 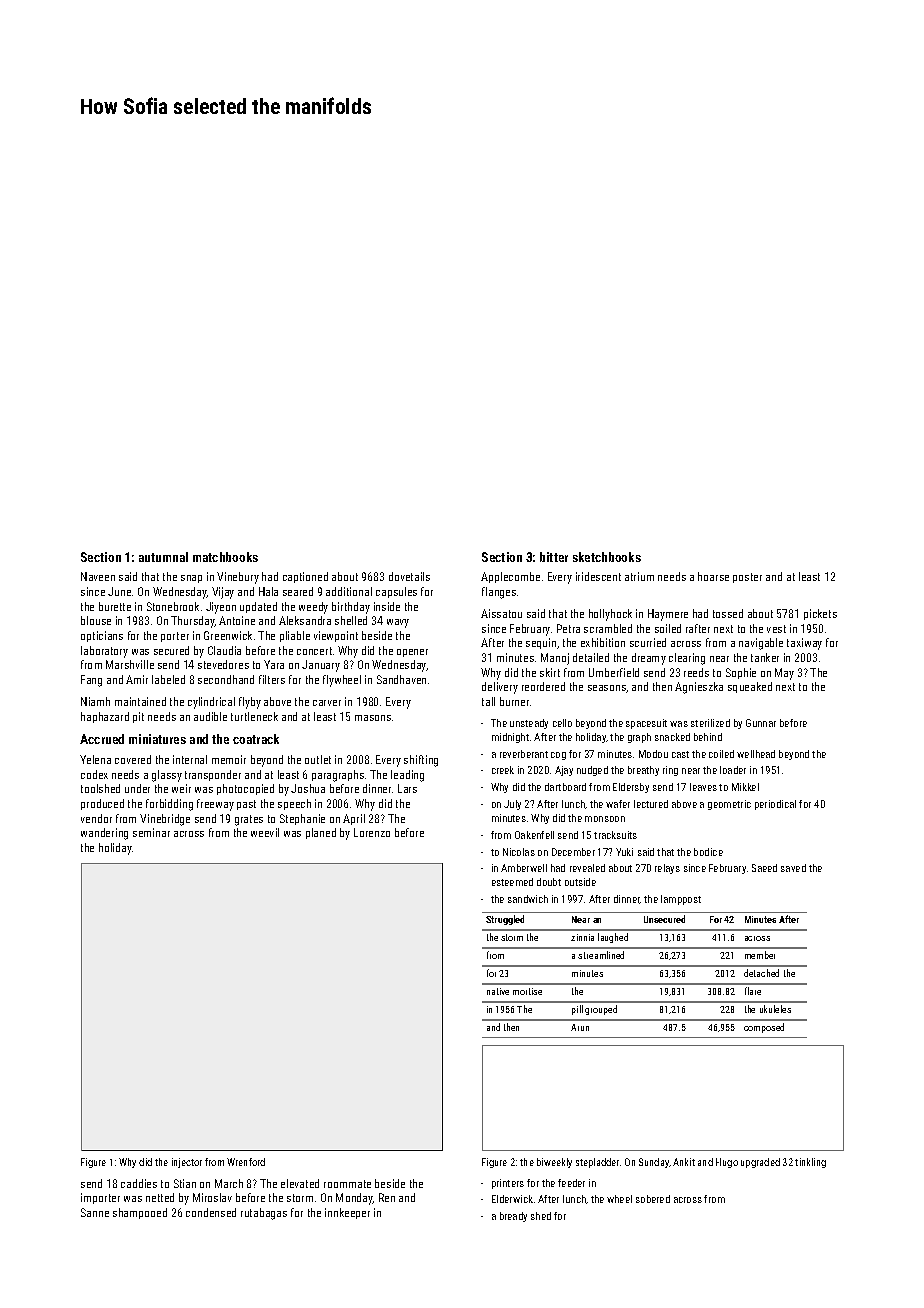 What do you see at coordinates (498, 991) in the screenshot?
I see `native` at bounding box center [498, 991].
